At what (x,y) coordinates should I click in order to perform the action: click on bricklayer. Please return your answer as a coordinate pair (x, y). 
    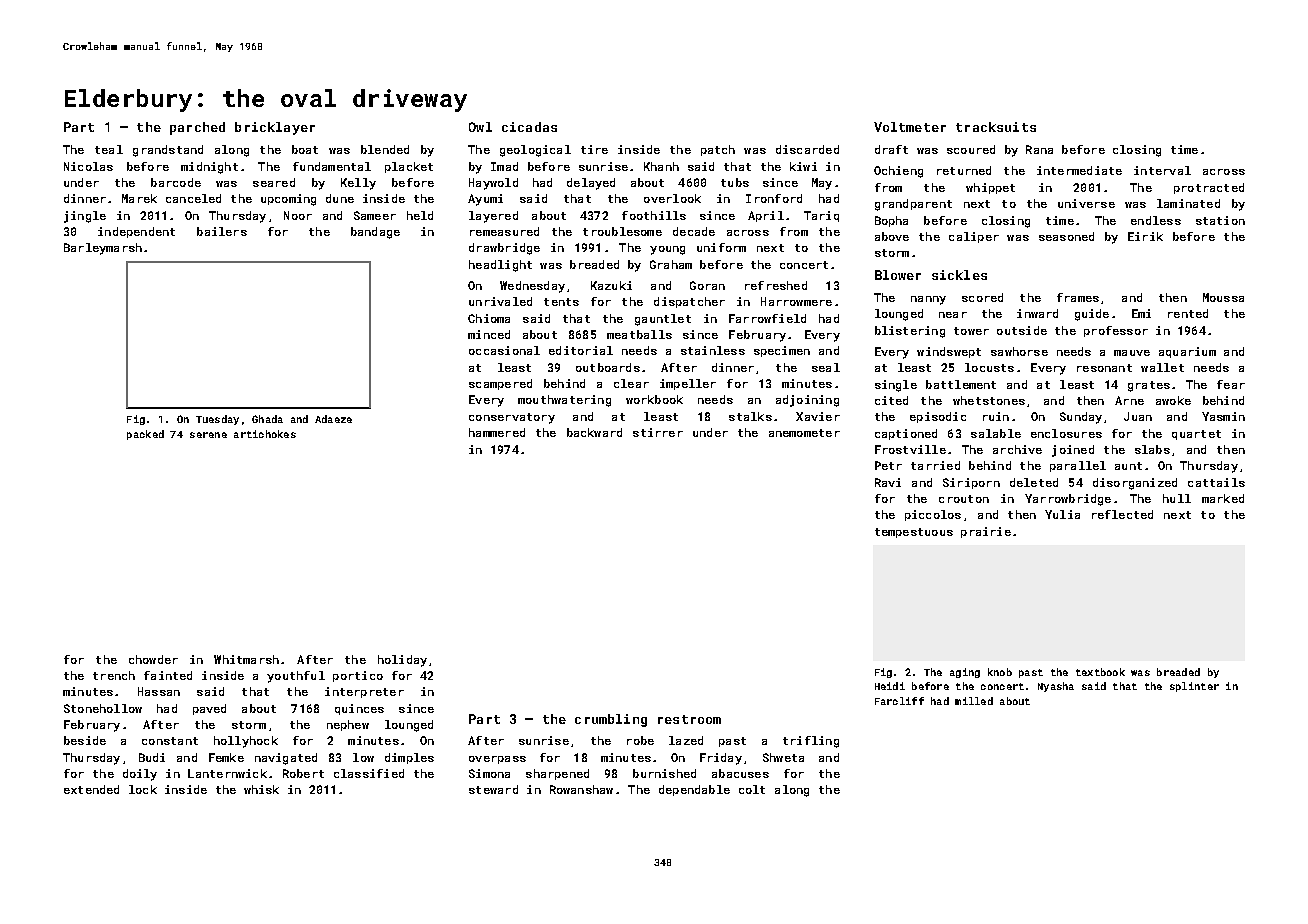
    Looking at the image, I should click on (275, 128).
